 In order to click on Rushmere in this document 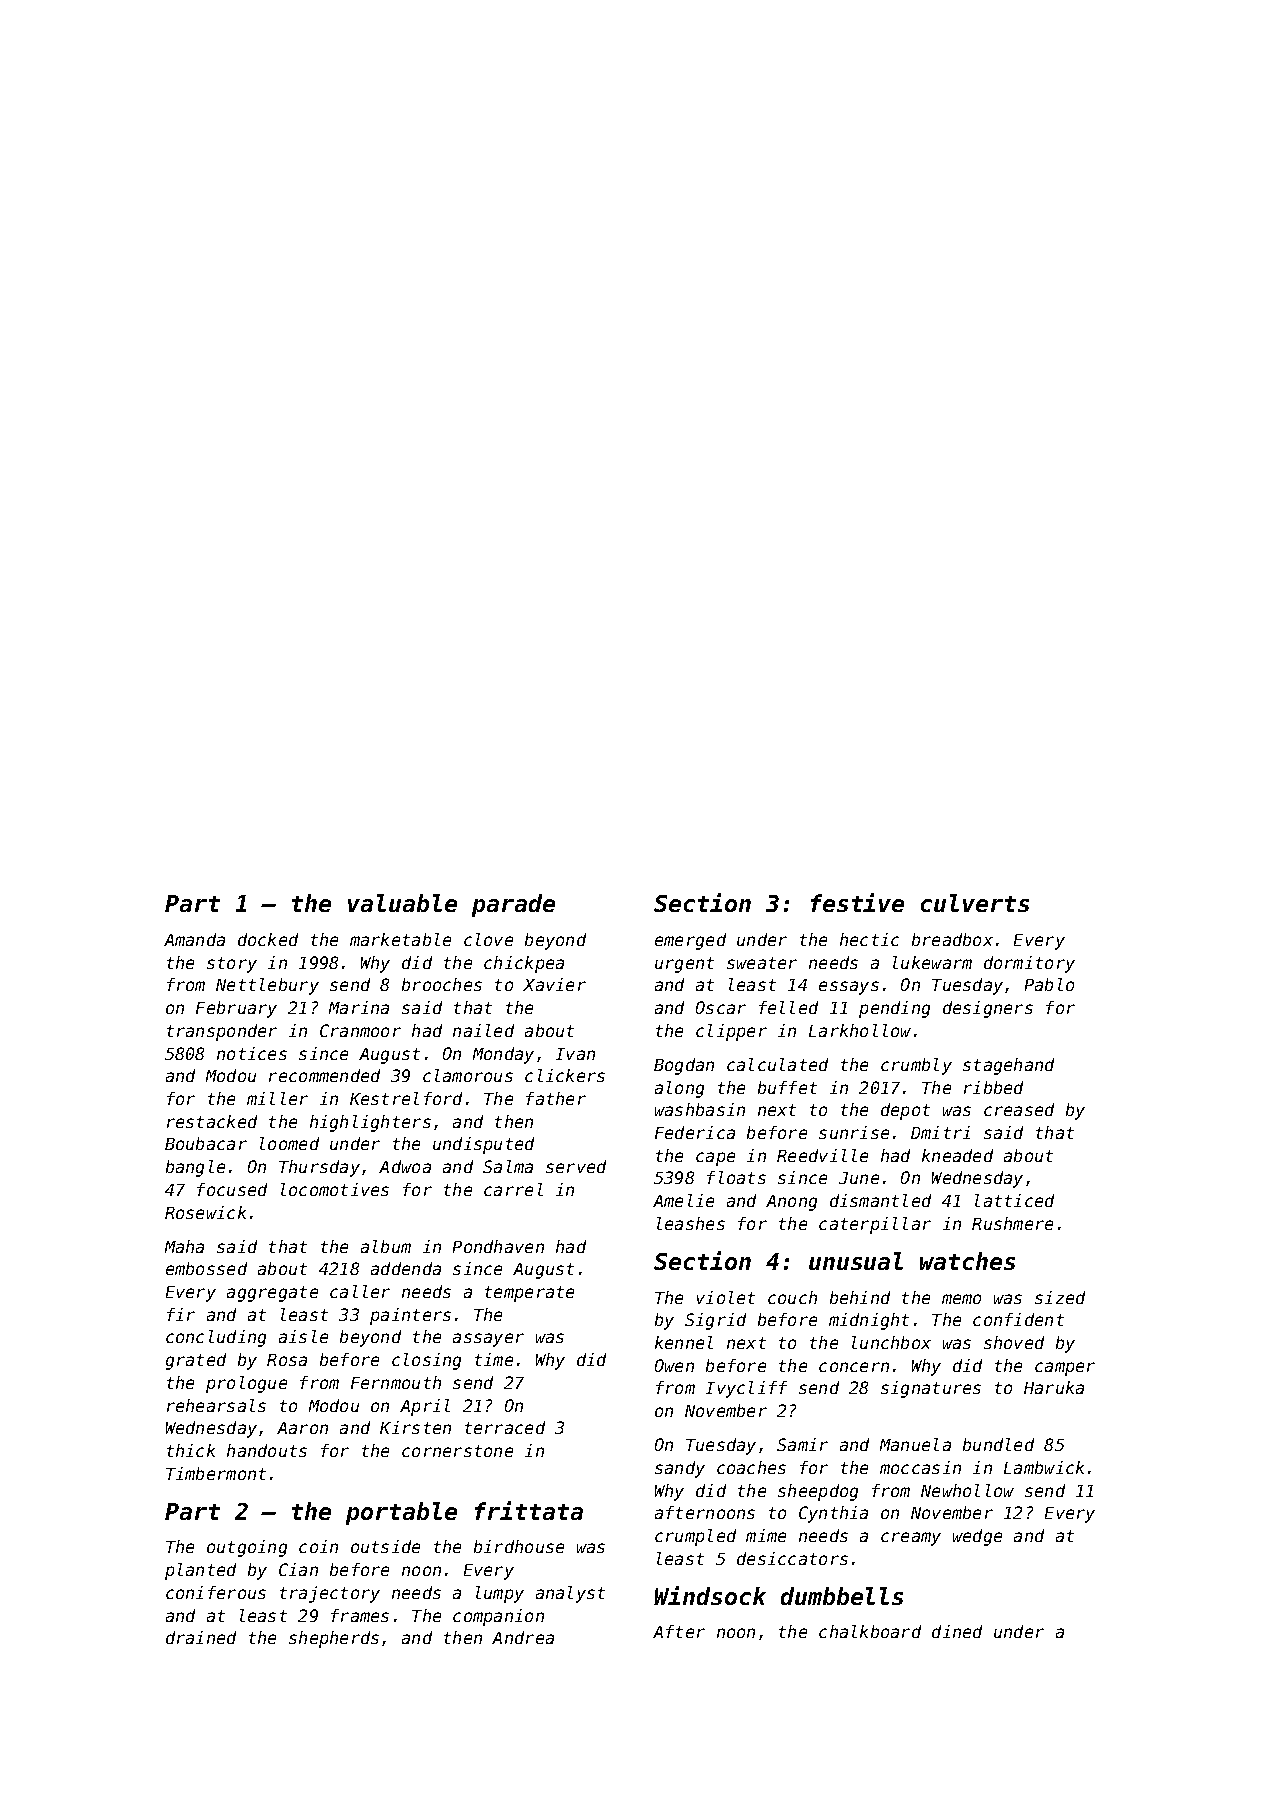, I will do `click(1012, 1223)`.
